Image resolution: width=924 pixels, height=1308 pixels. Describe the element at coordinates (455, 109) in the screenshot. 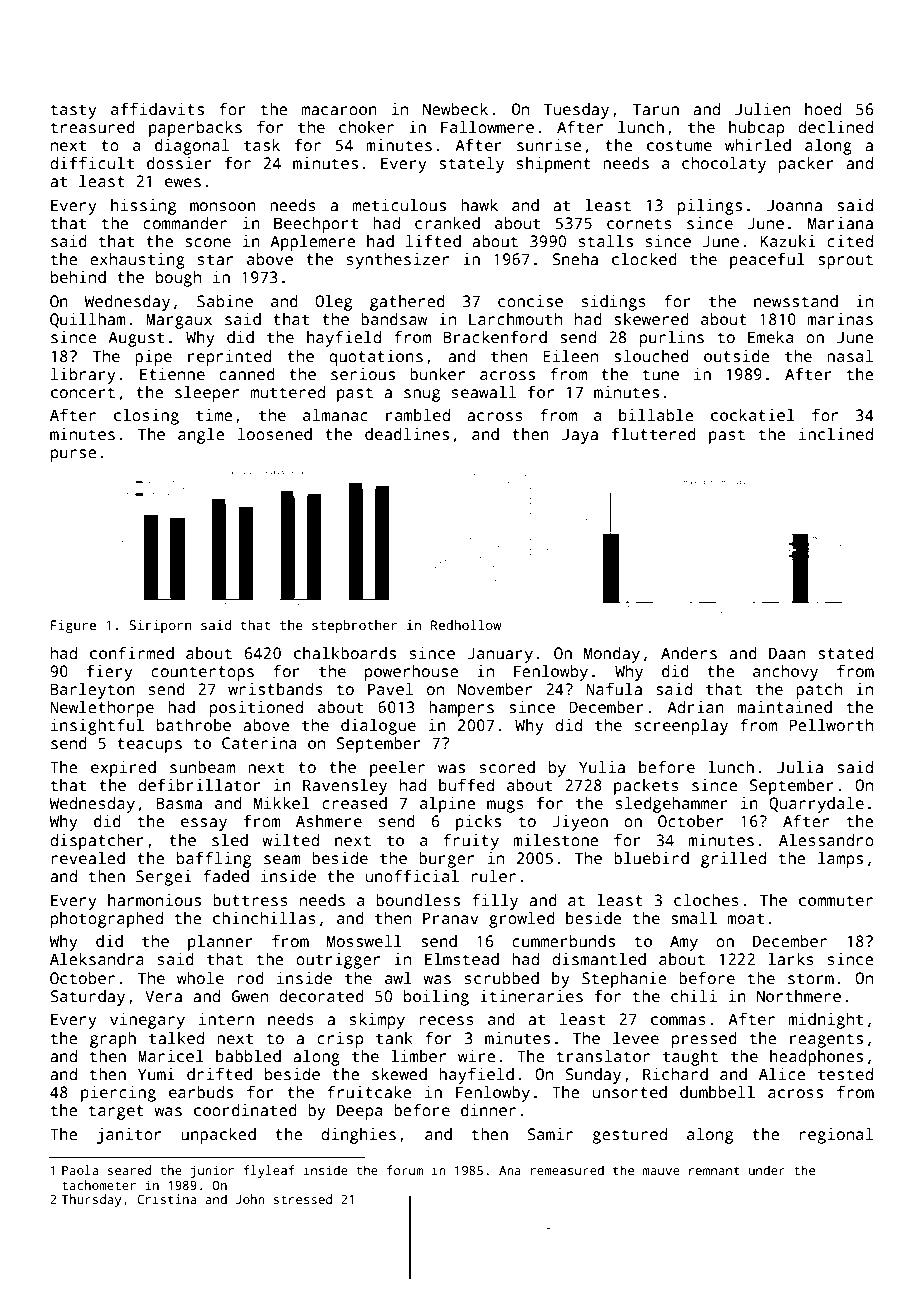

I see `Newbeck` at that location.
